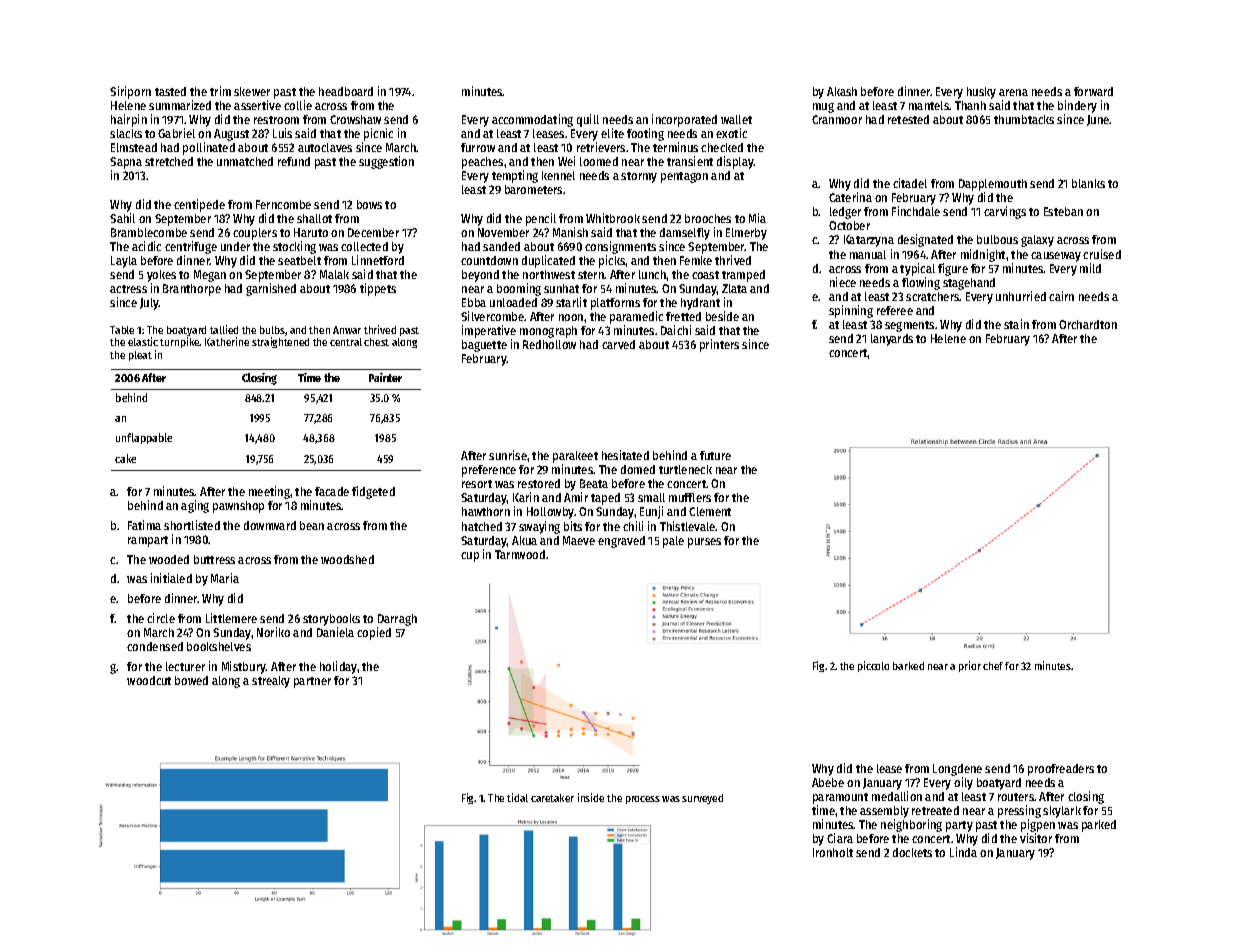 The image size is (1233, 952). What do you see at coordinates (385, 377) in the screenshot?
I see `Painter` at bounding box center [385, 377].
